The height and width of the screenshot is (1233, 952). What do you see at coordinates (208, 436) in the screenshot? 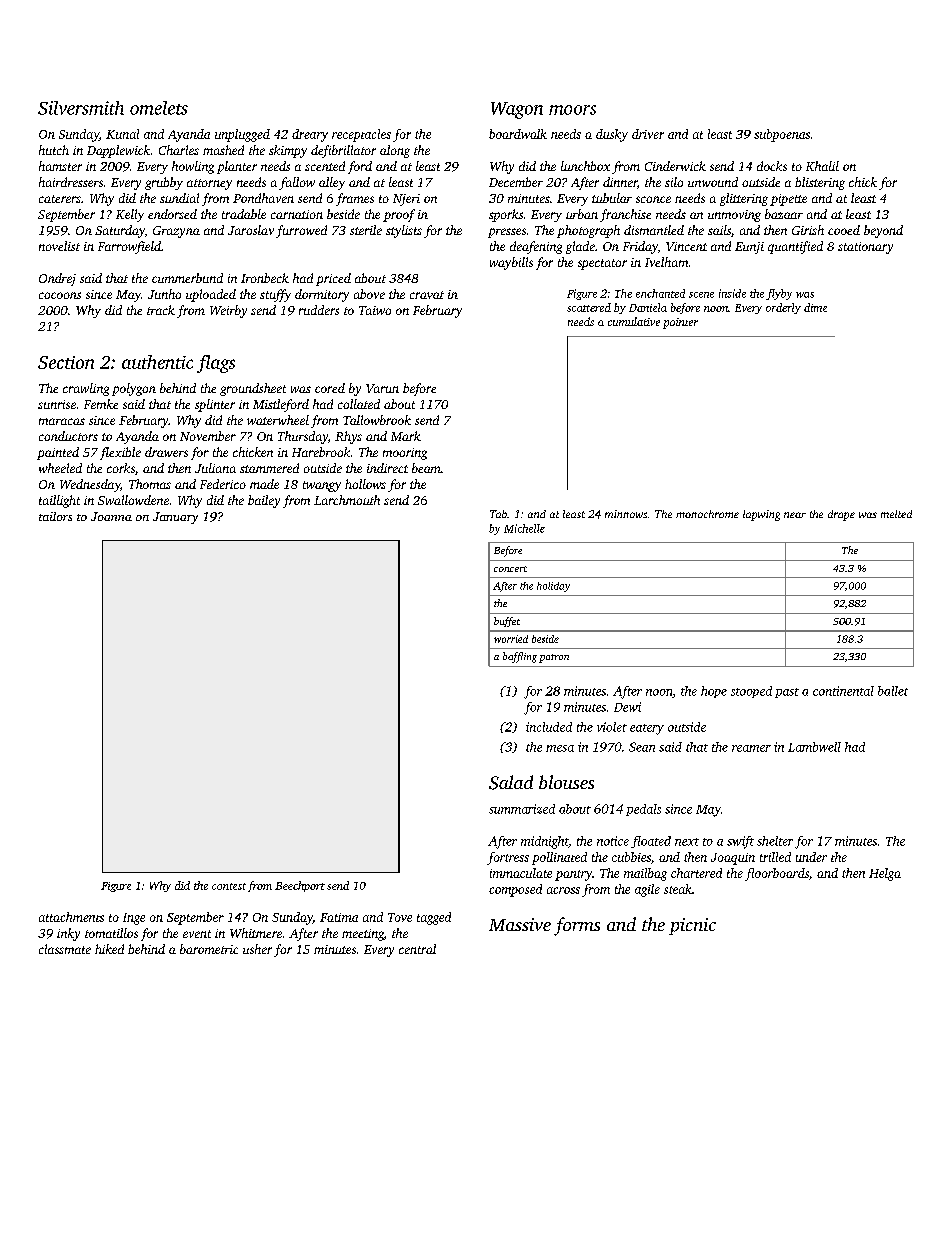
I see `November` at bounding box center [208, 436].
